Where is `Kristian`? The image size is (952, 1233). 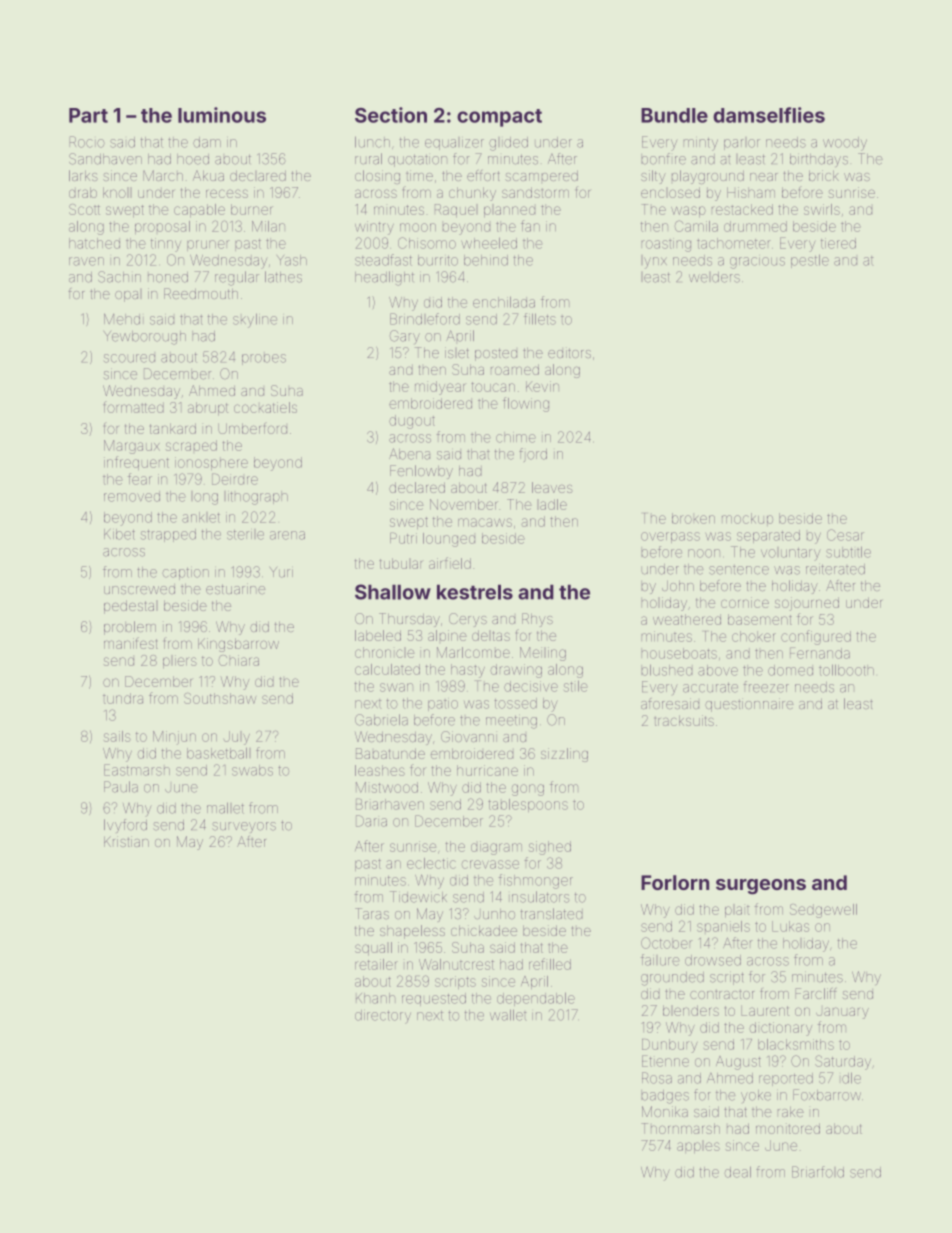 Kristian is located at coordinates (126, 841).
